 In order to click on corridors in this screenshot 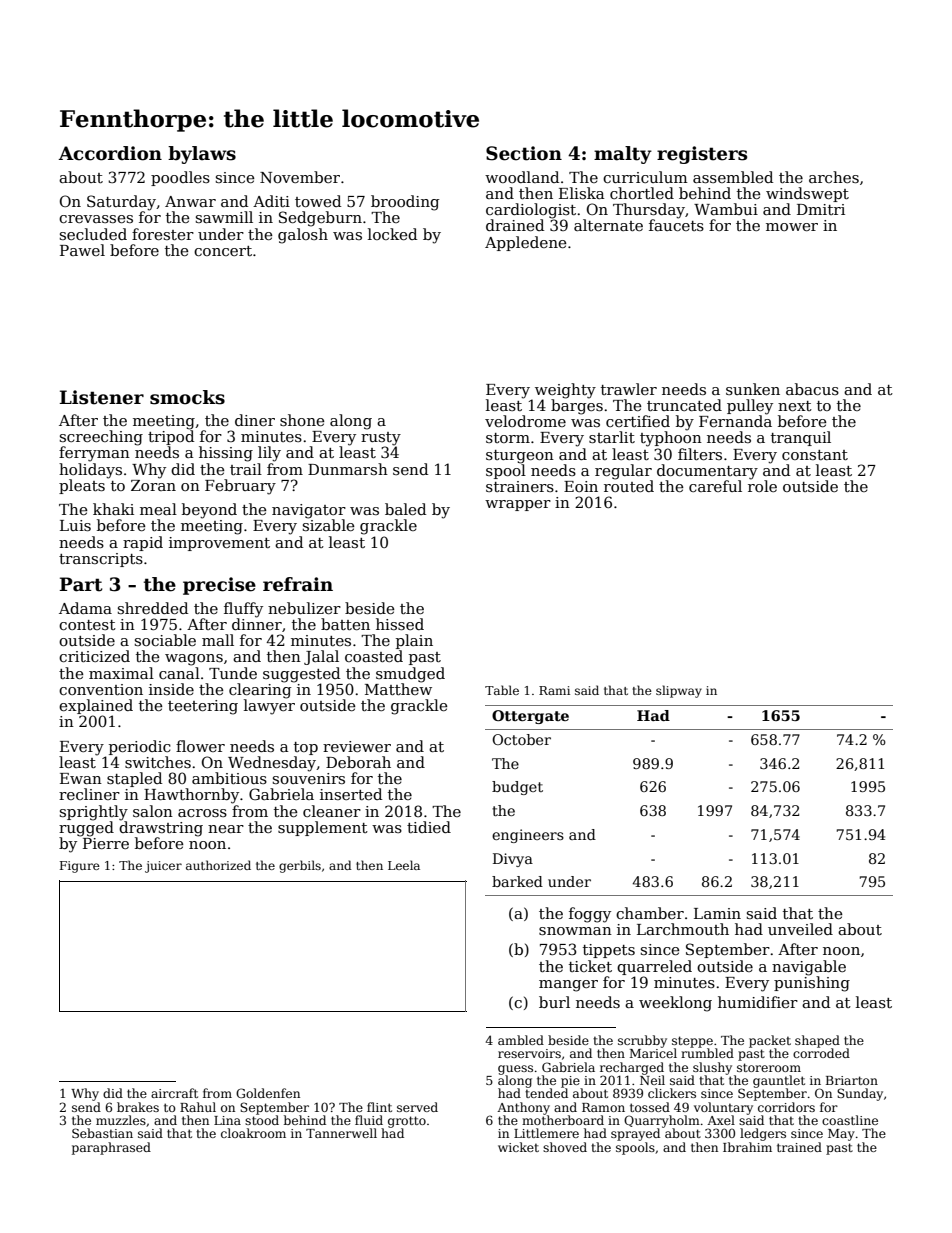, I will do `click(786, 1107)`.
